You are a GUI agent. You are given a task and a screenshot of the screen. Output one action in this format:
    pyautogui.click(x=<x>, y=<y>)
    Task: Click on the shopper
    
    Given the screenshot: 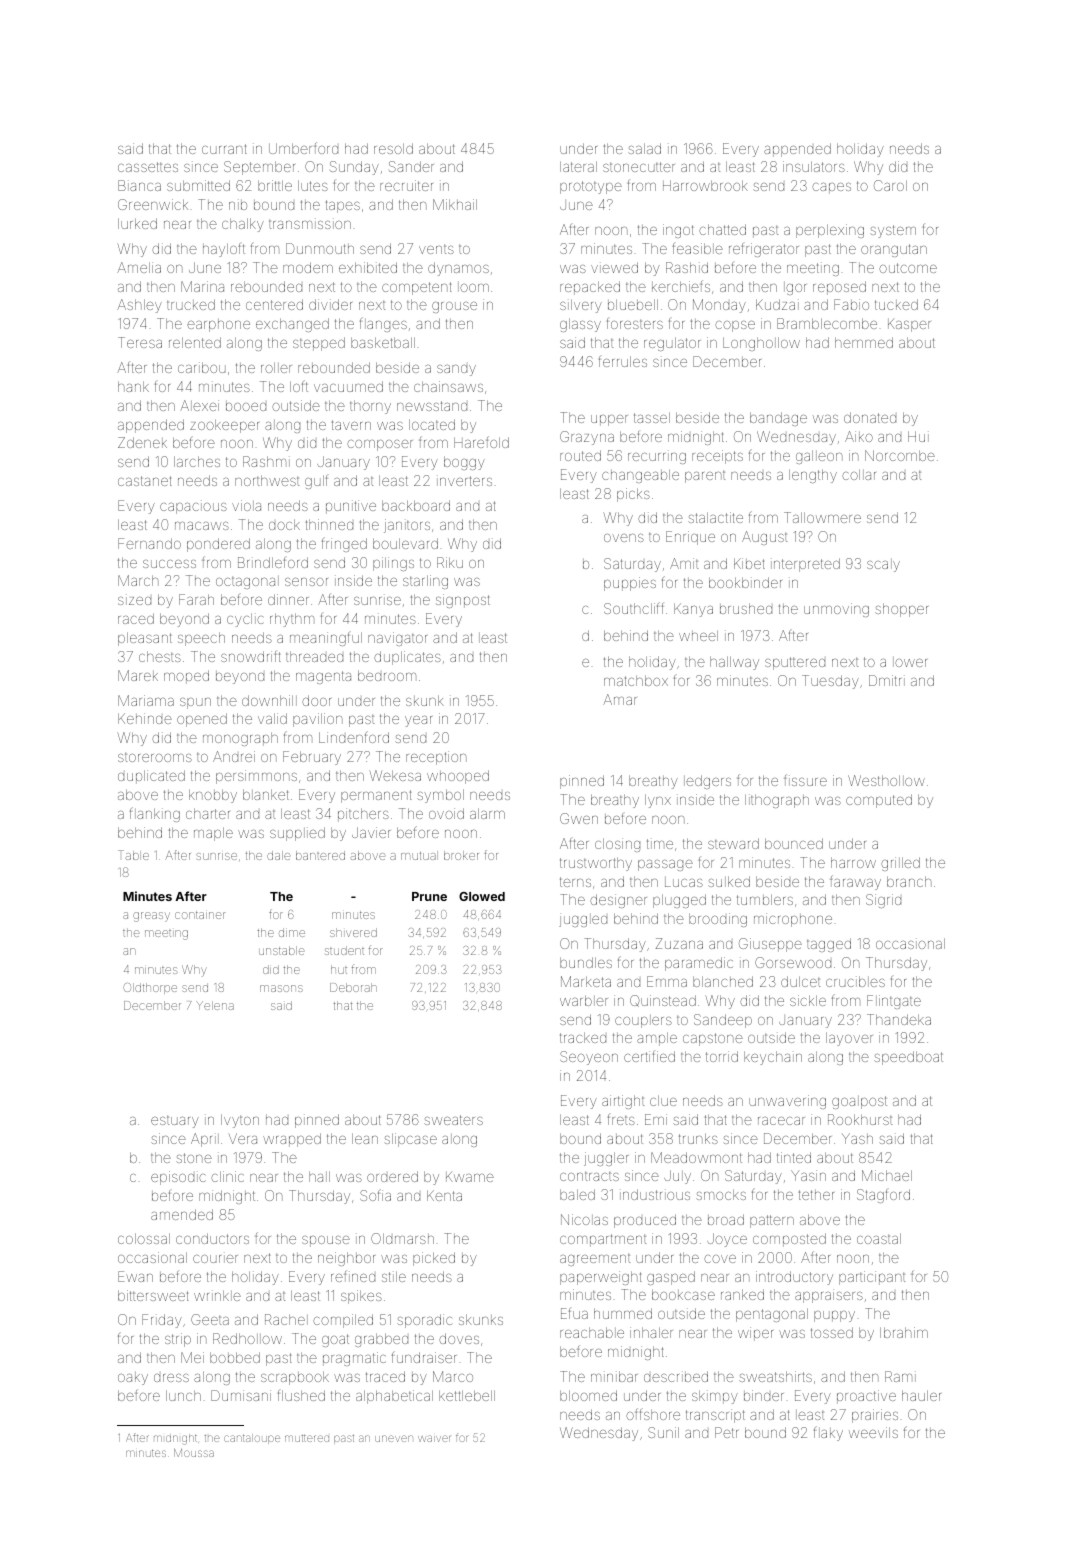 What is the action you would take?
    pyautogui.click(x=901, y=610)
